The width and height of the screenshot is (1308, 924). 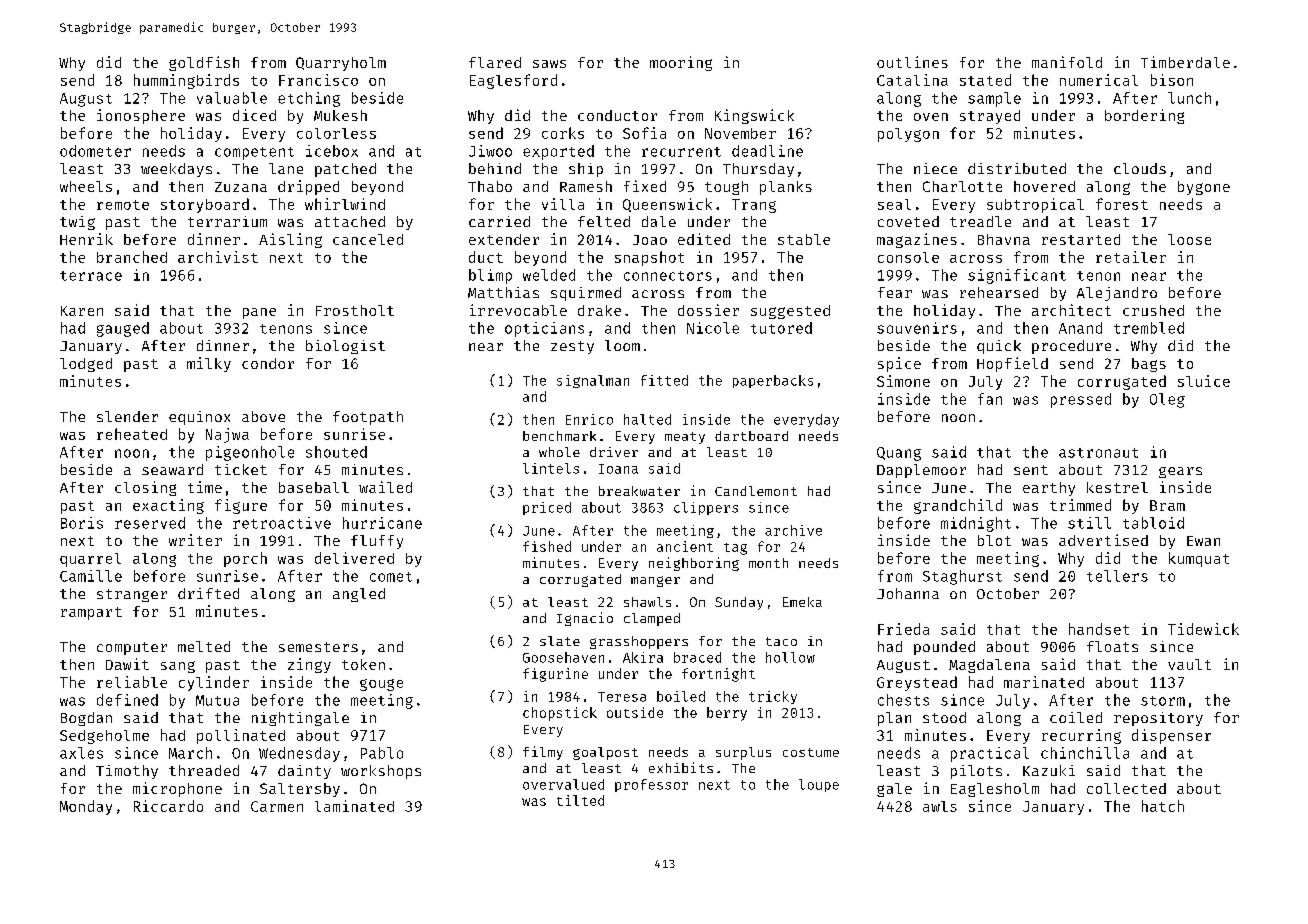 I want to click on month, so click(x=768, y=563).
